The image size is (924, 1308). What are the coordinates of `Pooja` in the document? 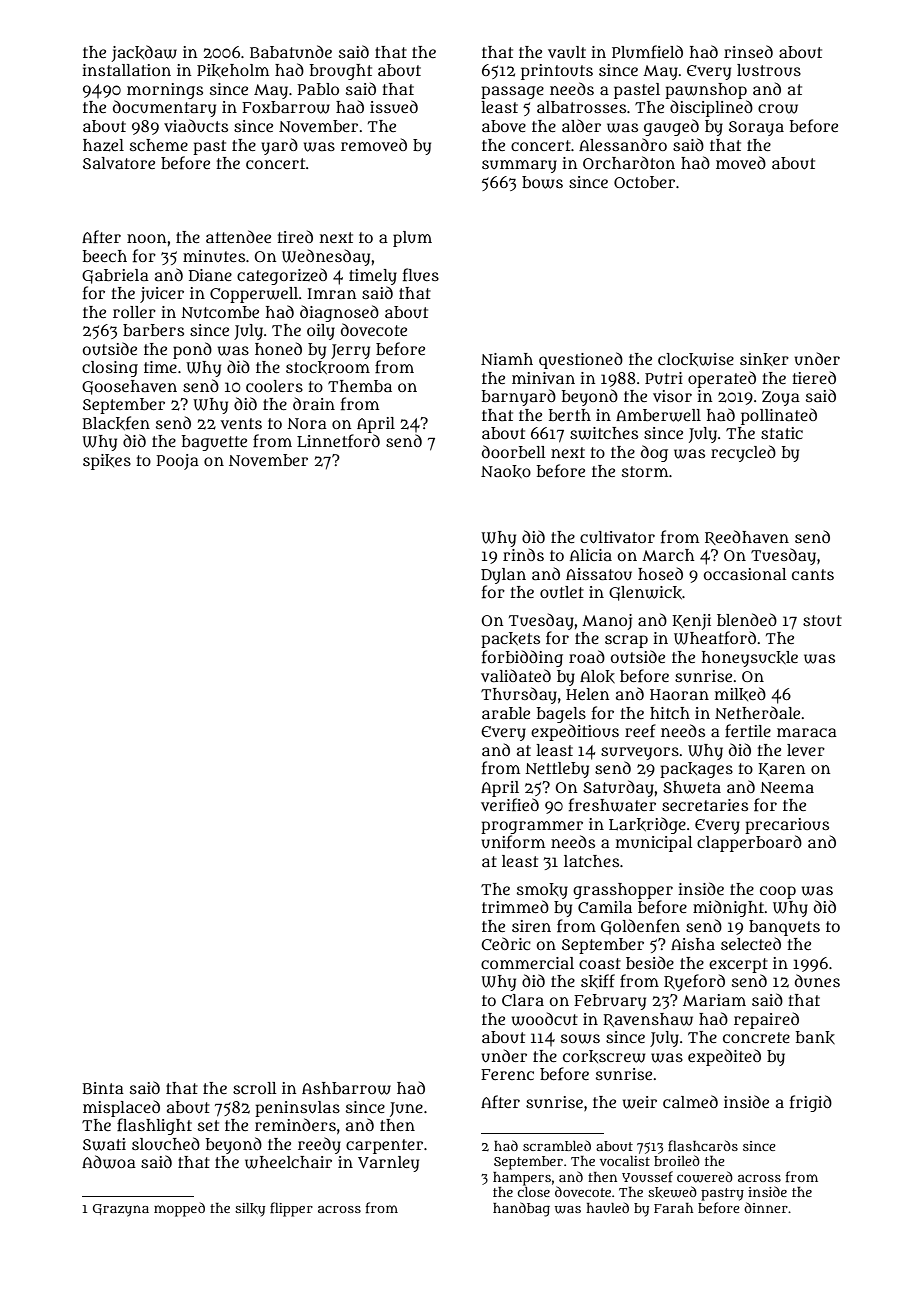 It's located at (178, 462).
